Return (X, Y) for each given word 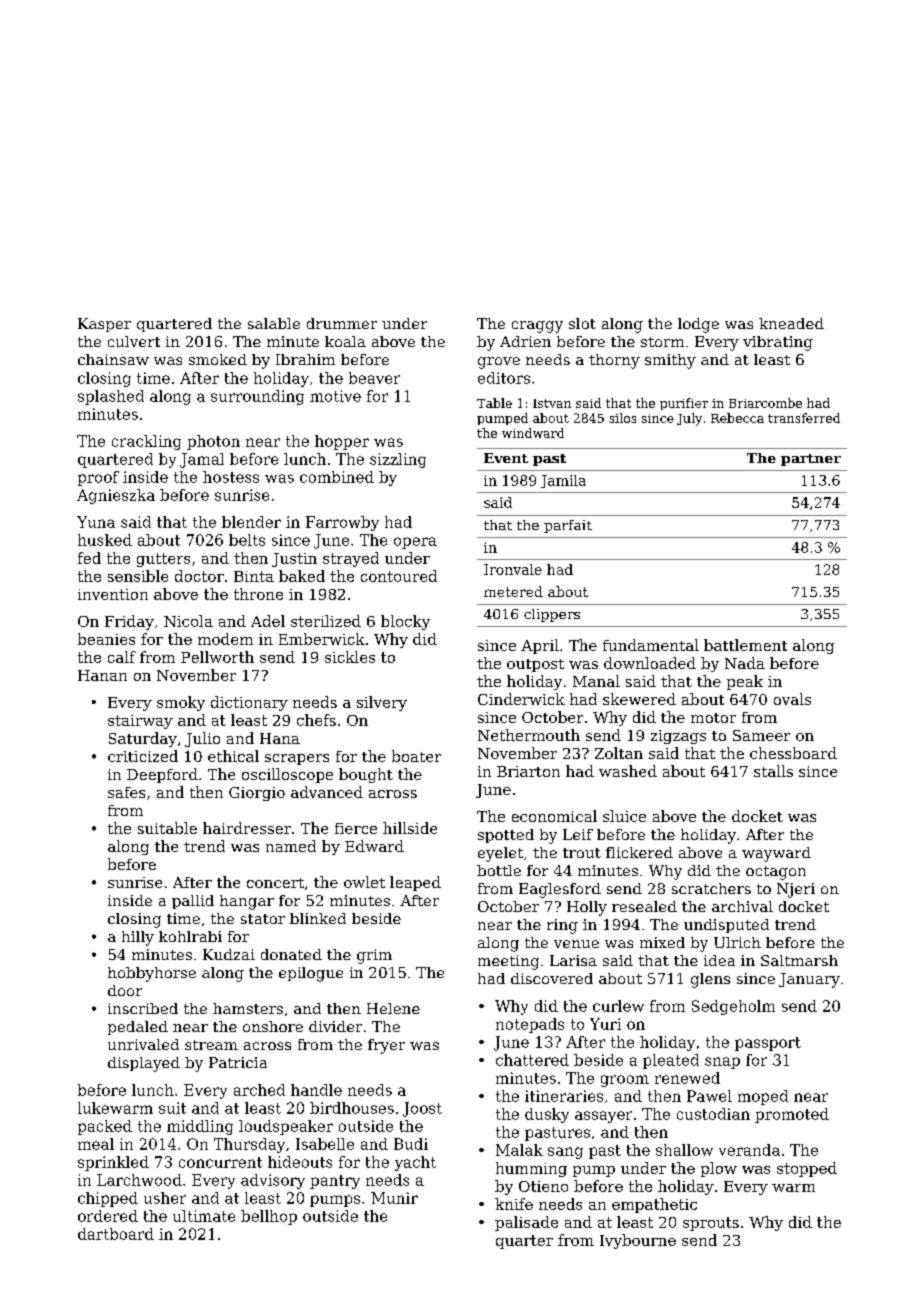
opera (415, 543)
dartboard (116, 1234)
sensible (138, 576)
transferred (804, 418)
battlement (745, 645)
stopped (807, 1169)
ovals (792, 699)
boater (416, 756)
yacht (415, 1163)
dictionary (249, 703)
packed (105, 1127)
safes (126, 792)
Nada (745, 663)
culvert (134, 341)
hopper (342, 442)
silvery (382, 703)
